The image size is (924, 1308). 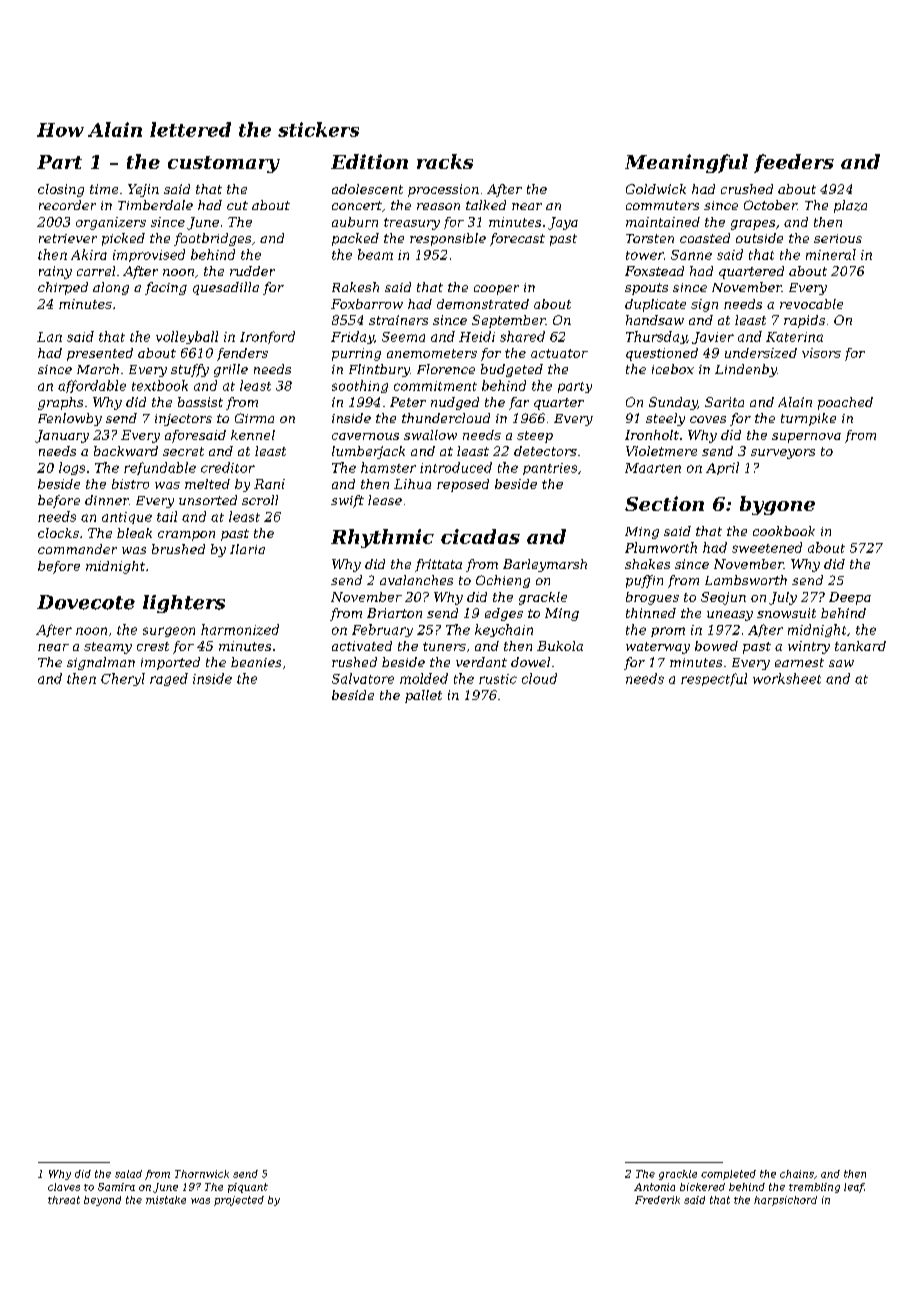 What do you see at coordinates (654, 271) in the screenshot?
I see `Foxstead` at bounding box center [654, 271].
